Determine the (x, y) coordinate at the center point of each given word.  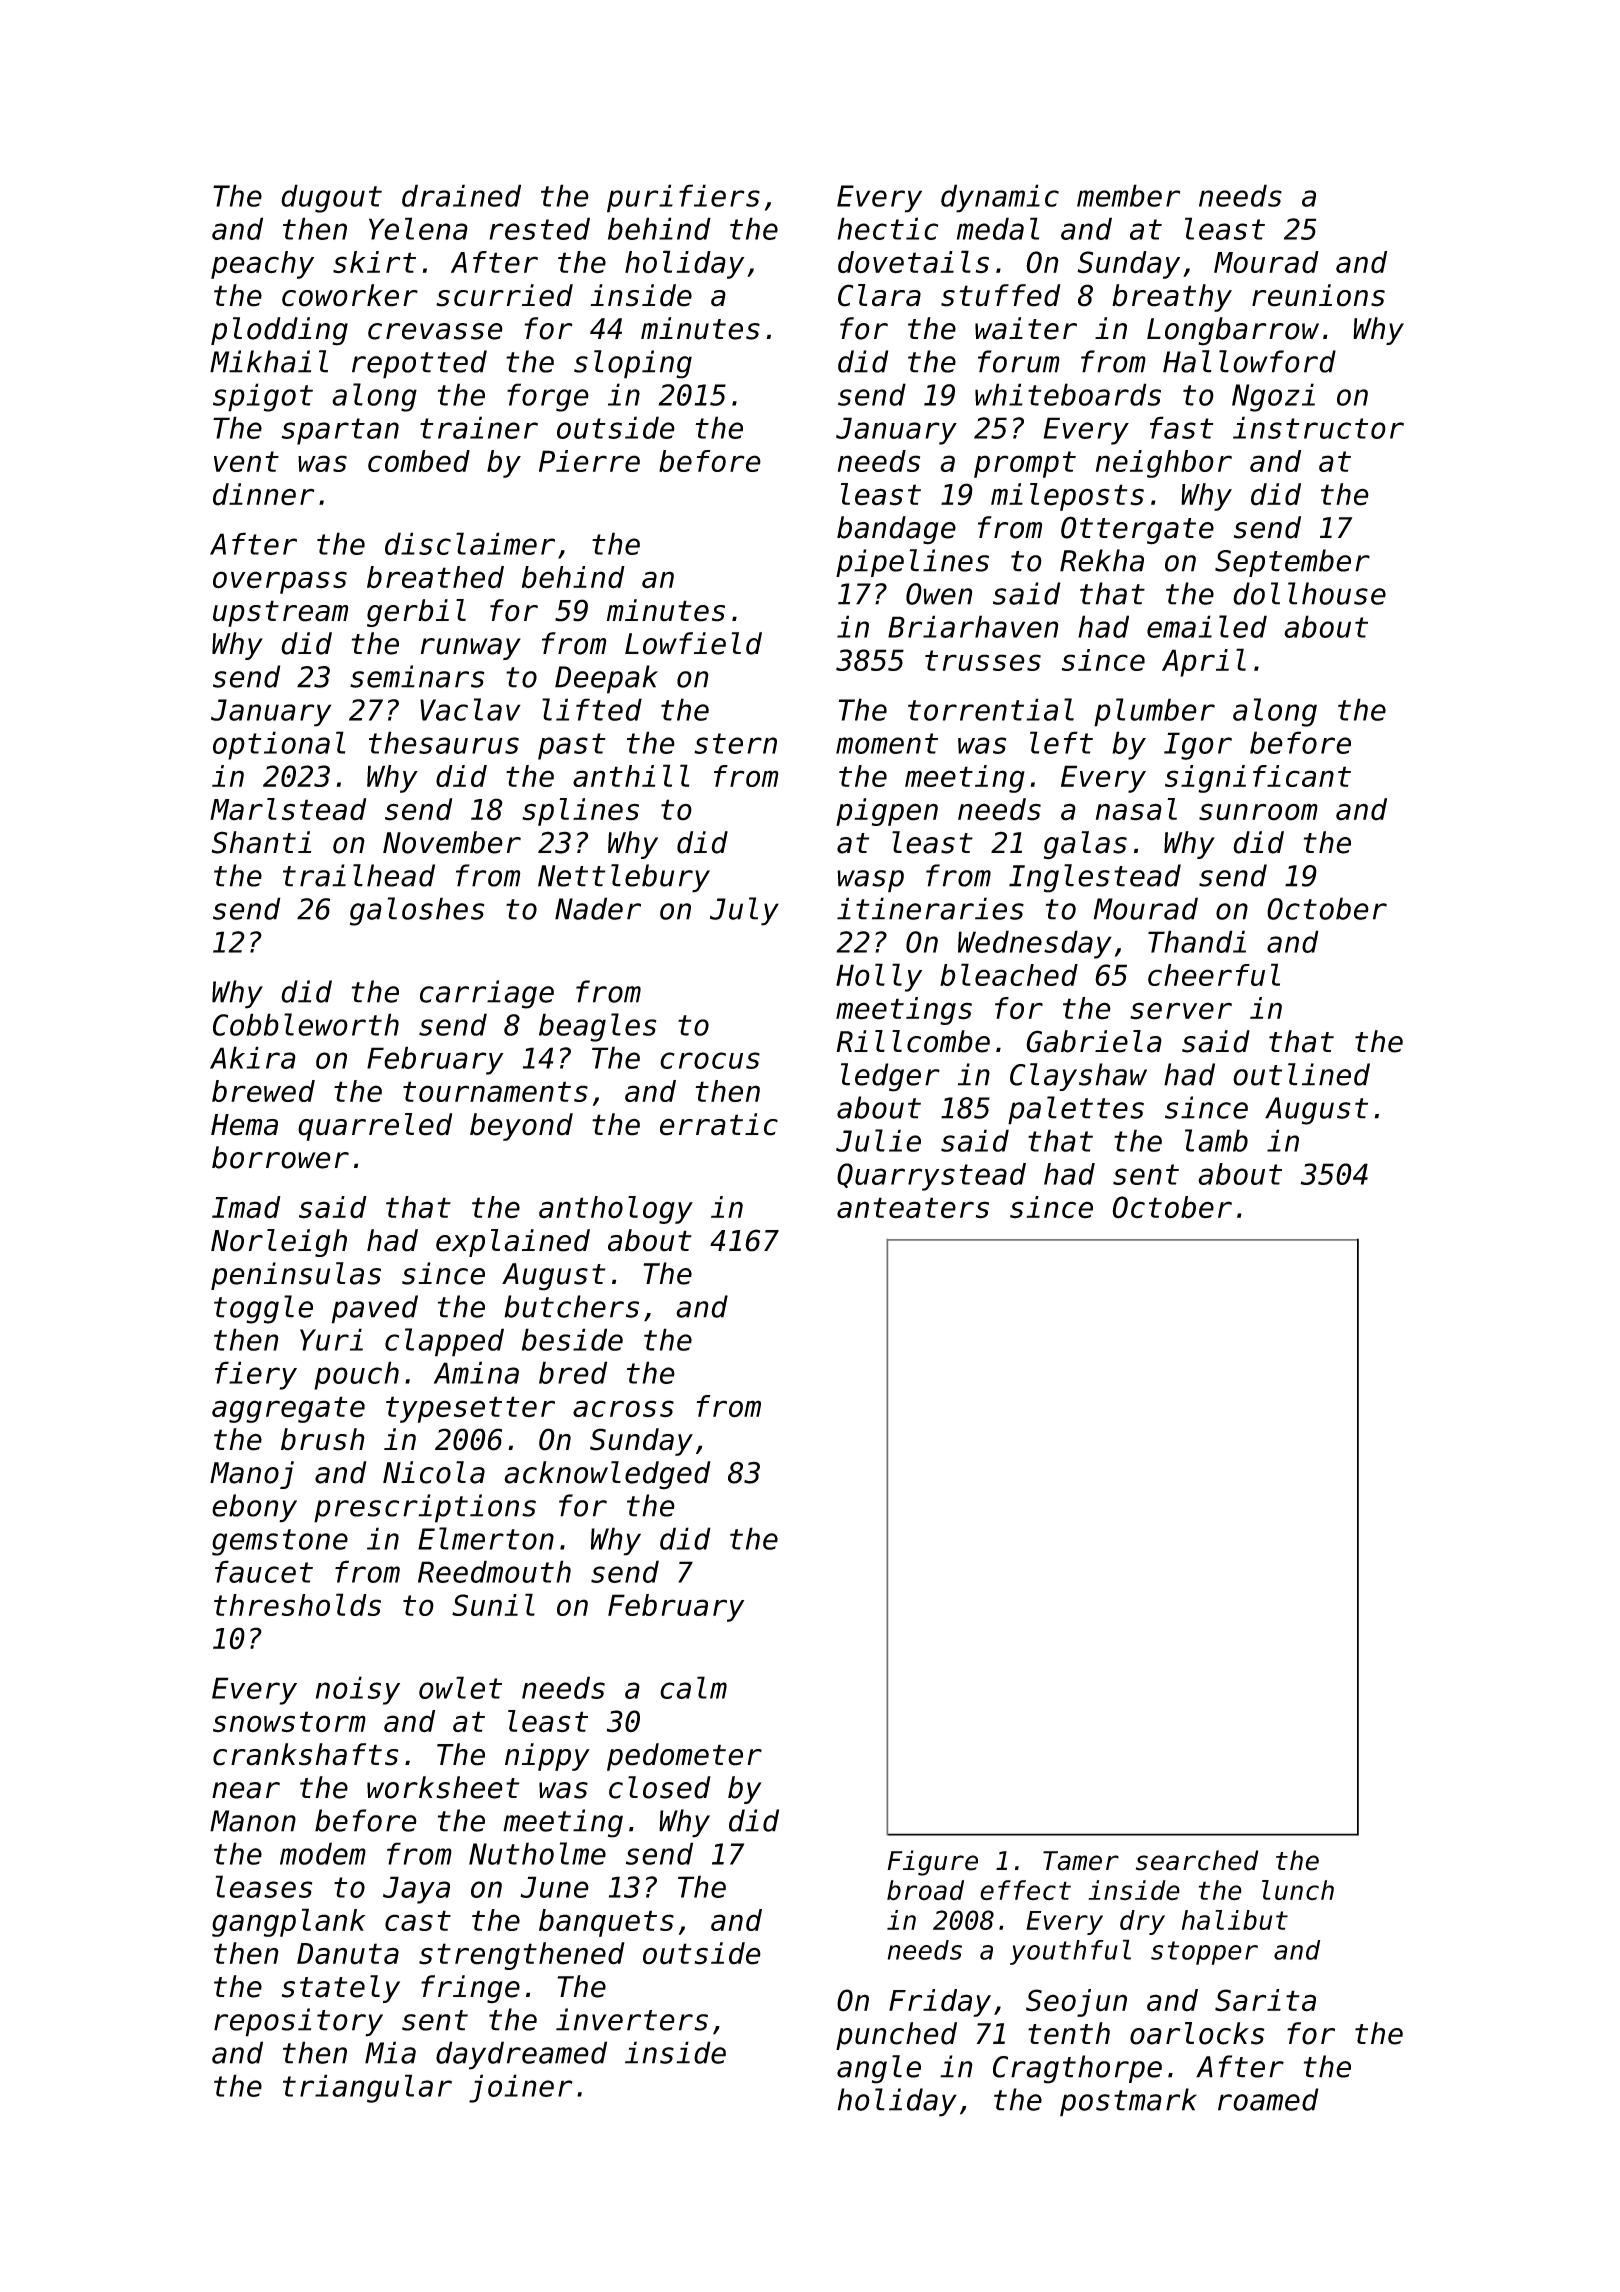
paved (375, 1309)
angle (879, 2069)
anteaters (913, 1208)
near (246, 1790)
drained (461, 195)
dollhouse (1309, 593)
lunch (1298, 1890)
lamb (1216, 1140)
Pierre (589, 461)
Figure (932, 1863)
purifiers (683, 198)
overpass (280, 582)
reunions (1318, 295)
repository (298, 2022)
